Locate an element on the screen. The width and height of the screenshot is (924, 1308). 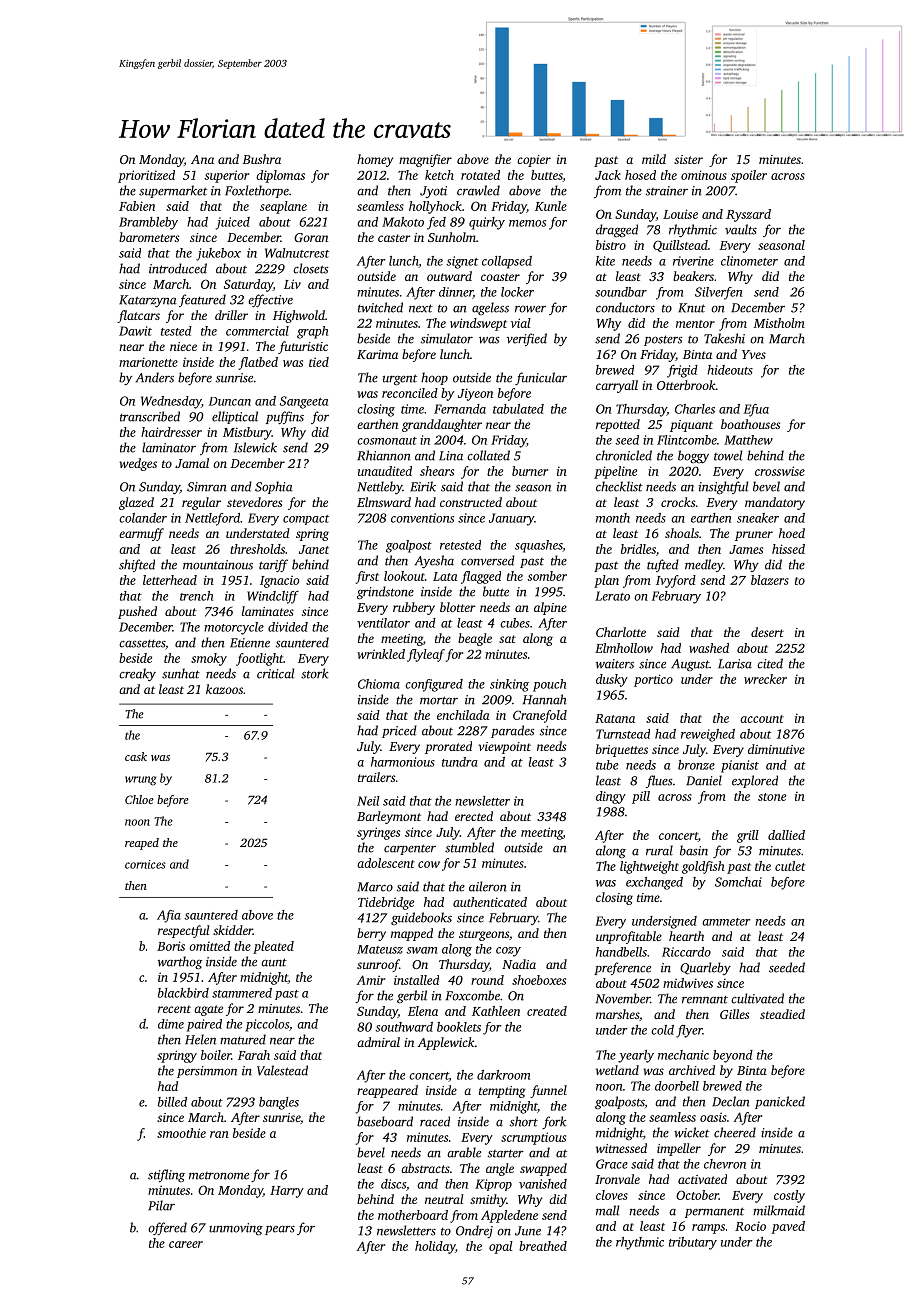
prioritized is located at coordinates (146, 176).
